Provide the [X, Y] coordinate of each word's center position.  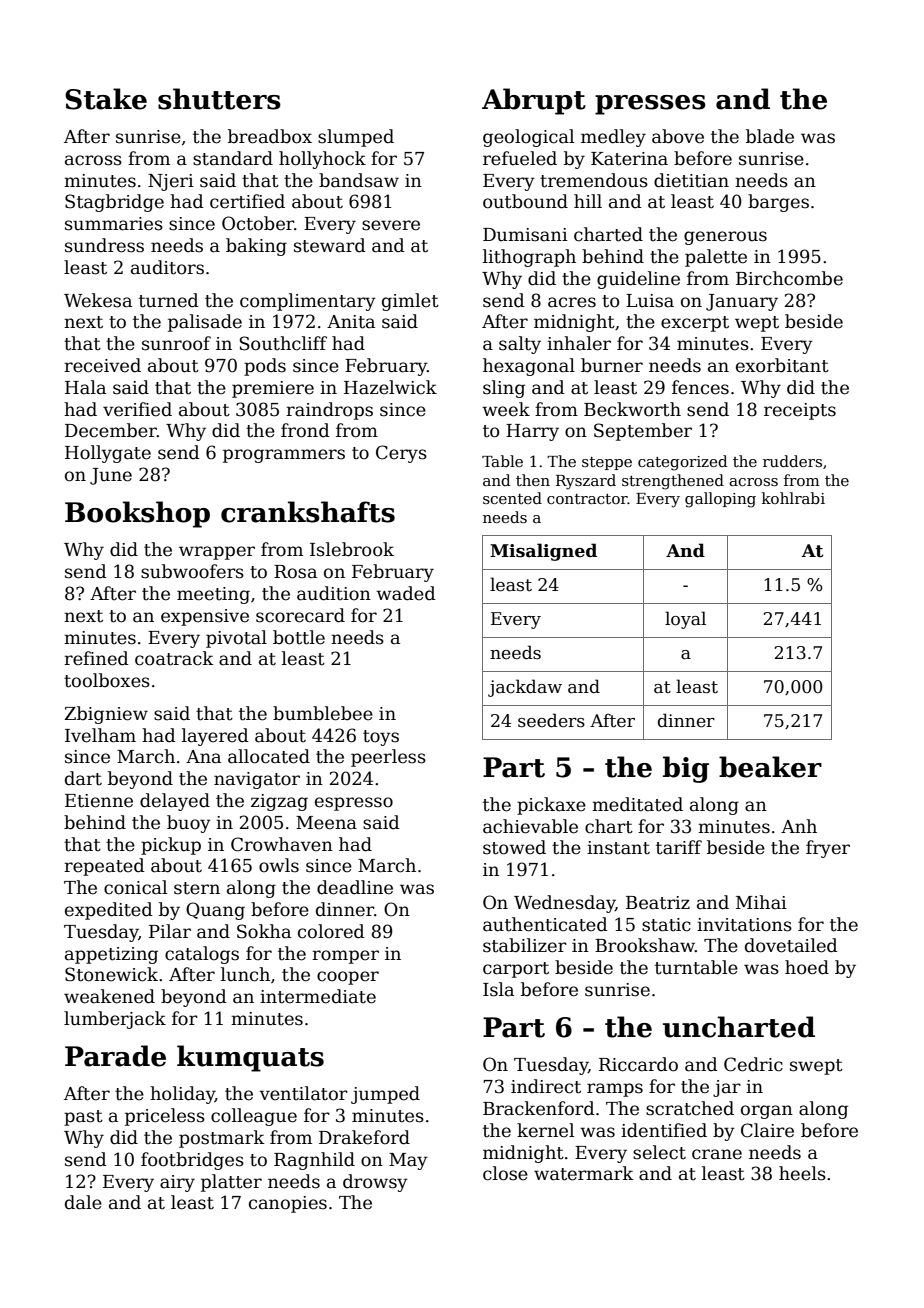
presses [650, 105]
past [83, 1118]
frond [305, 430]
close [505, 1173]
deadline [355, 887]
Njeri [171, 182]
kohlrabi [793, 498]
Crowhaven [282, 844]
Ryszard [586, 482]
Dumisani [525, 235]
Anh [799, 826]
